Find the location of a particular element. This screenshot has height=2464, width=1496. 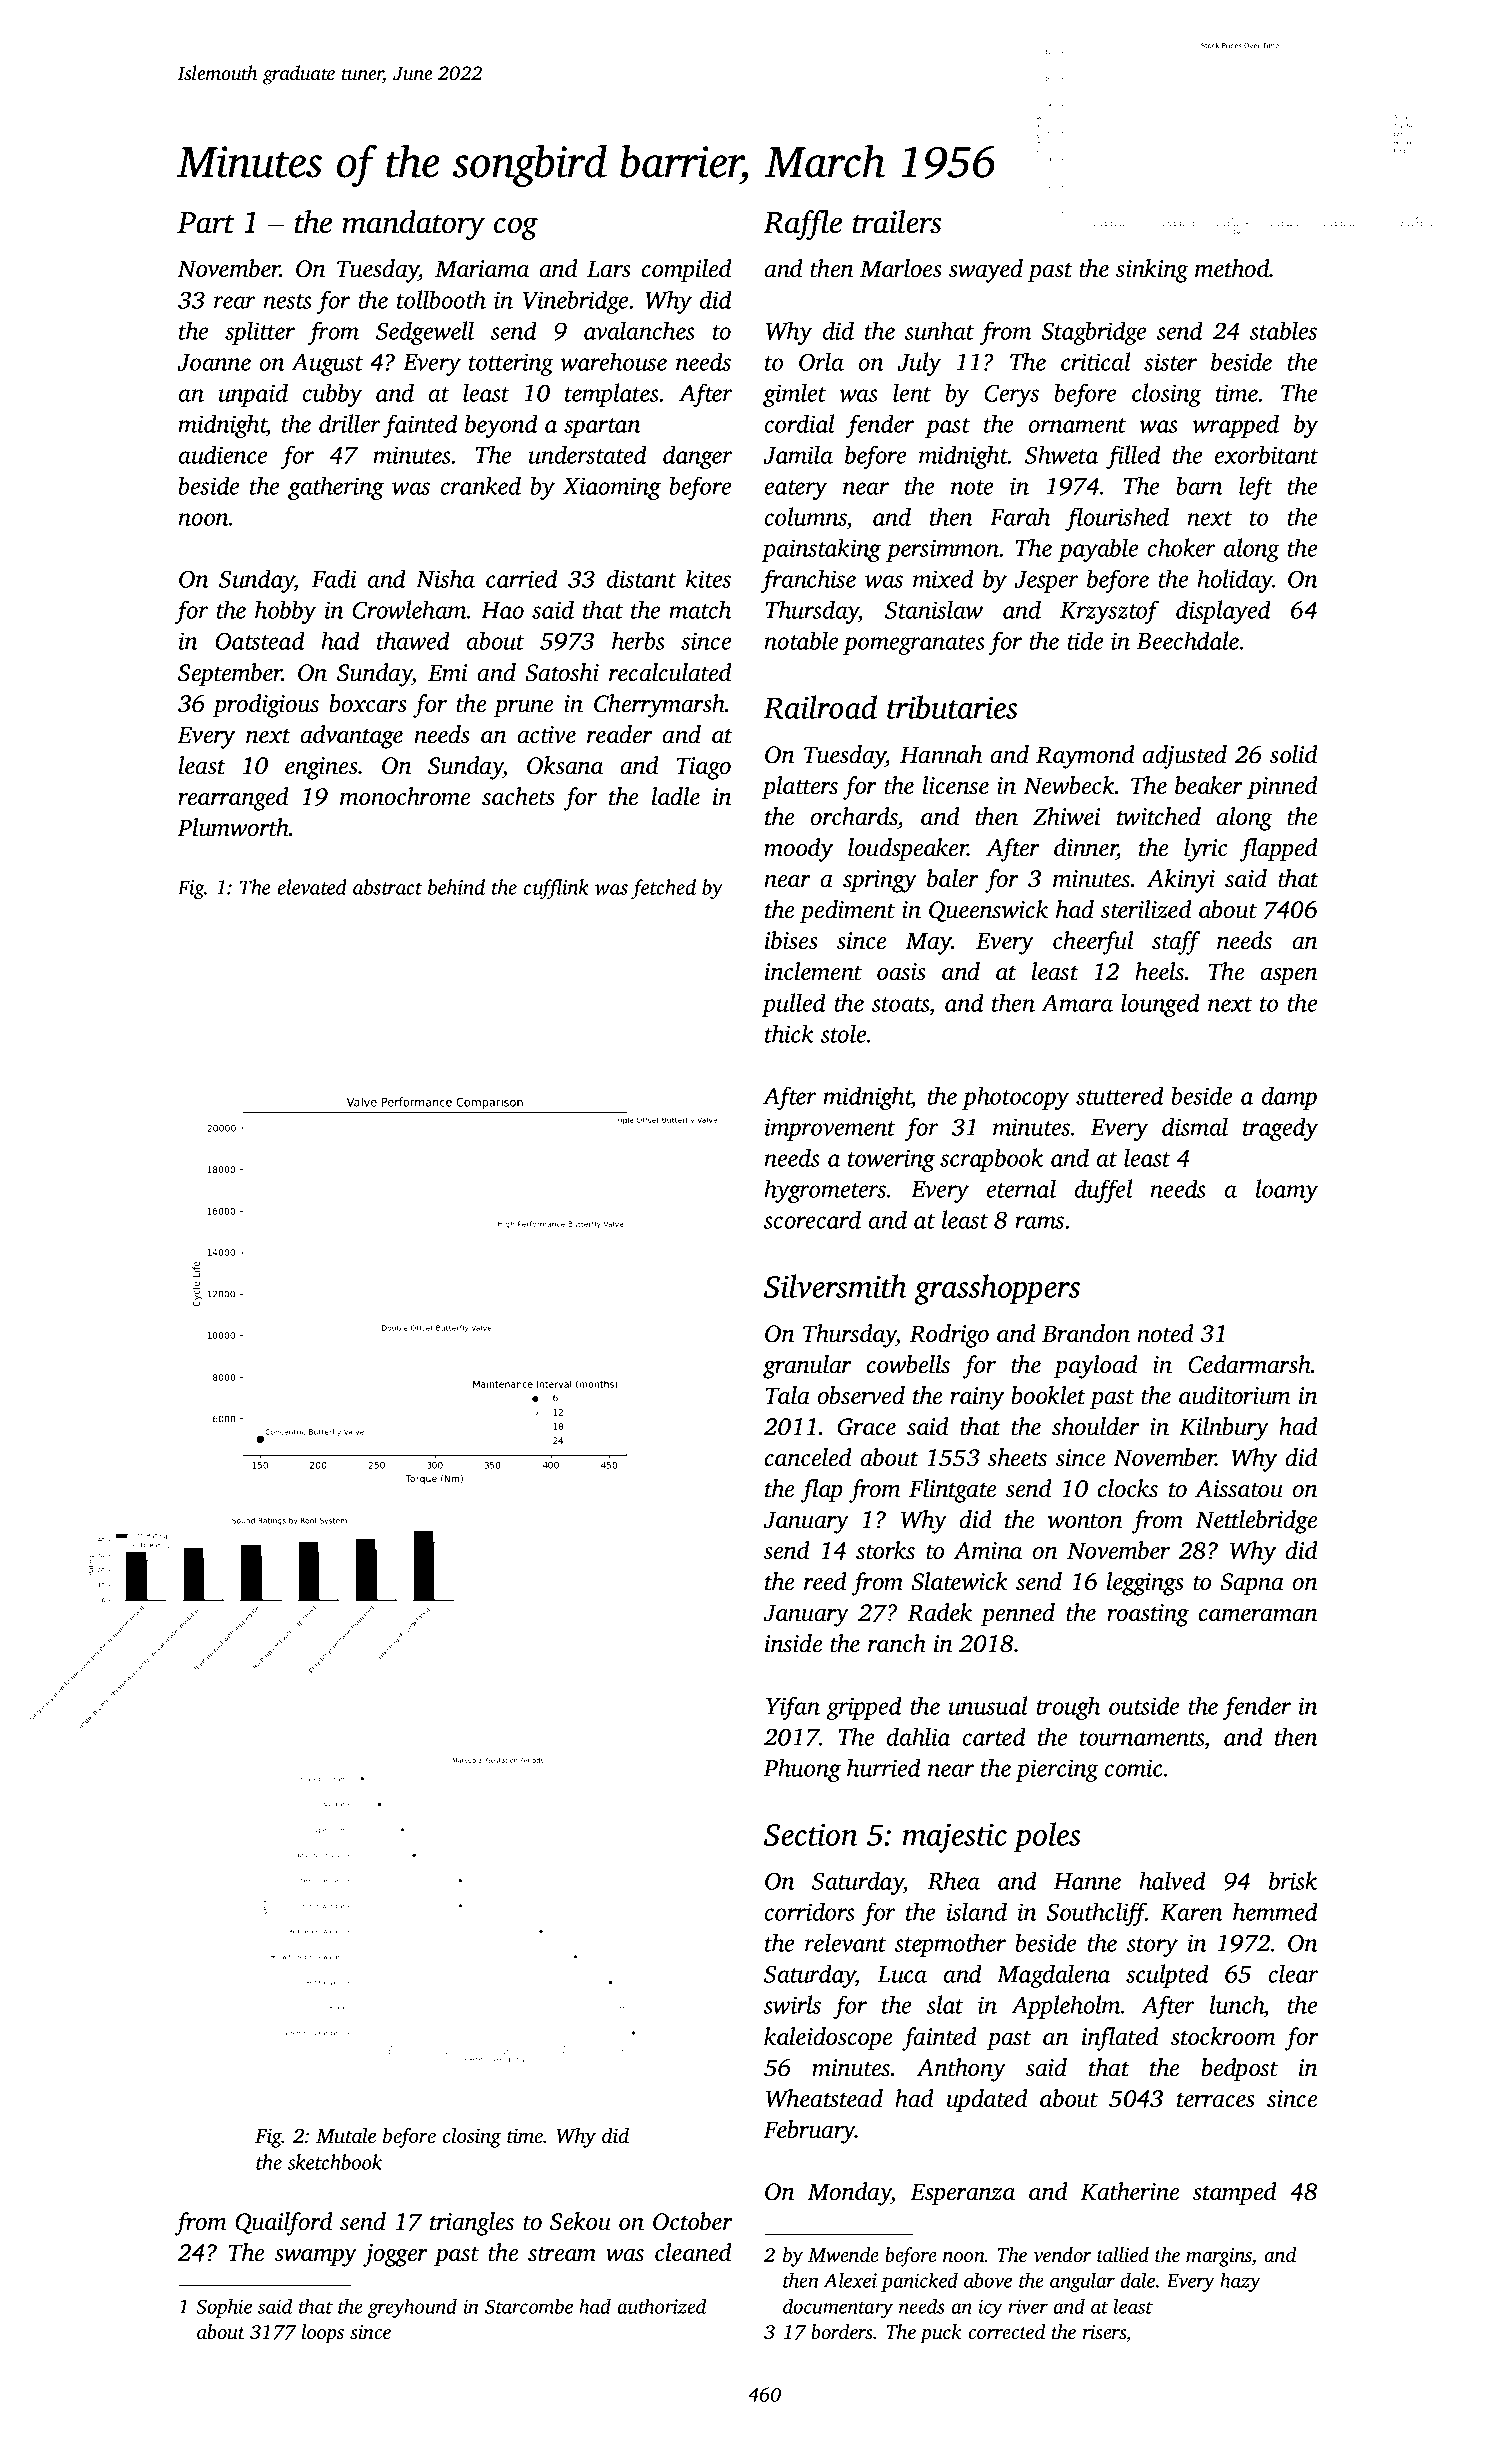

Yifan is located at coordinates (793, 1708).
